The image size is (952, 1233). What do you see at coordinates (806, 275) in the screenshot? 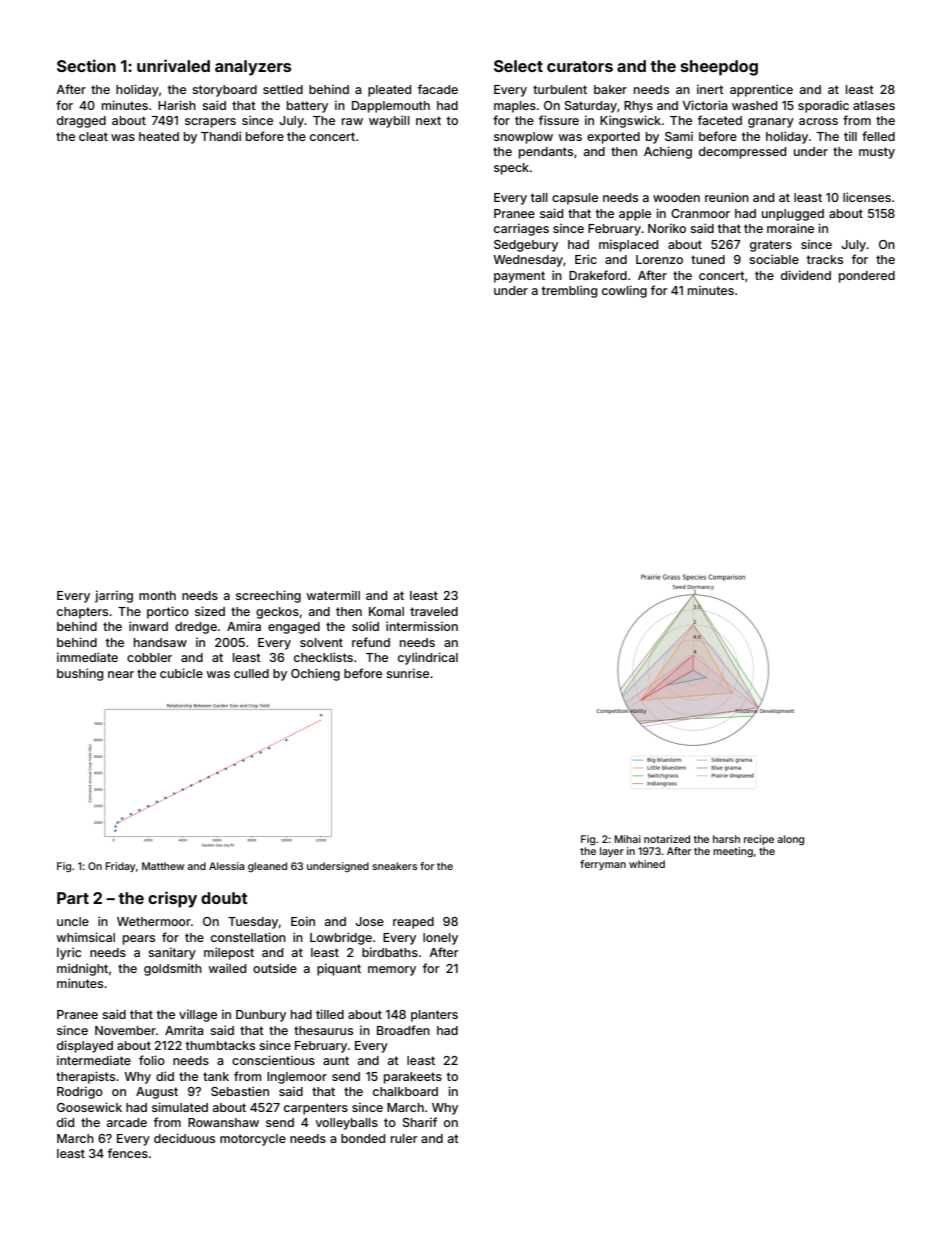
I see `dividend` at bounding box center [806, 275].
